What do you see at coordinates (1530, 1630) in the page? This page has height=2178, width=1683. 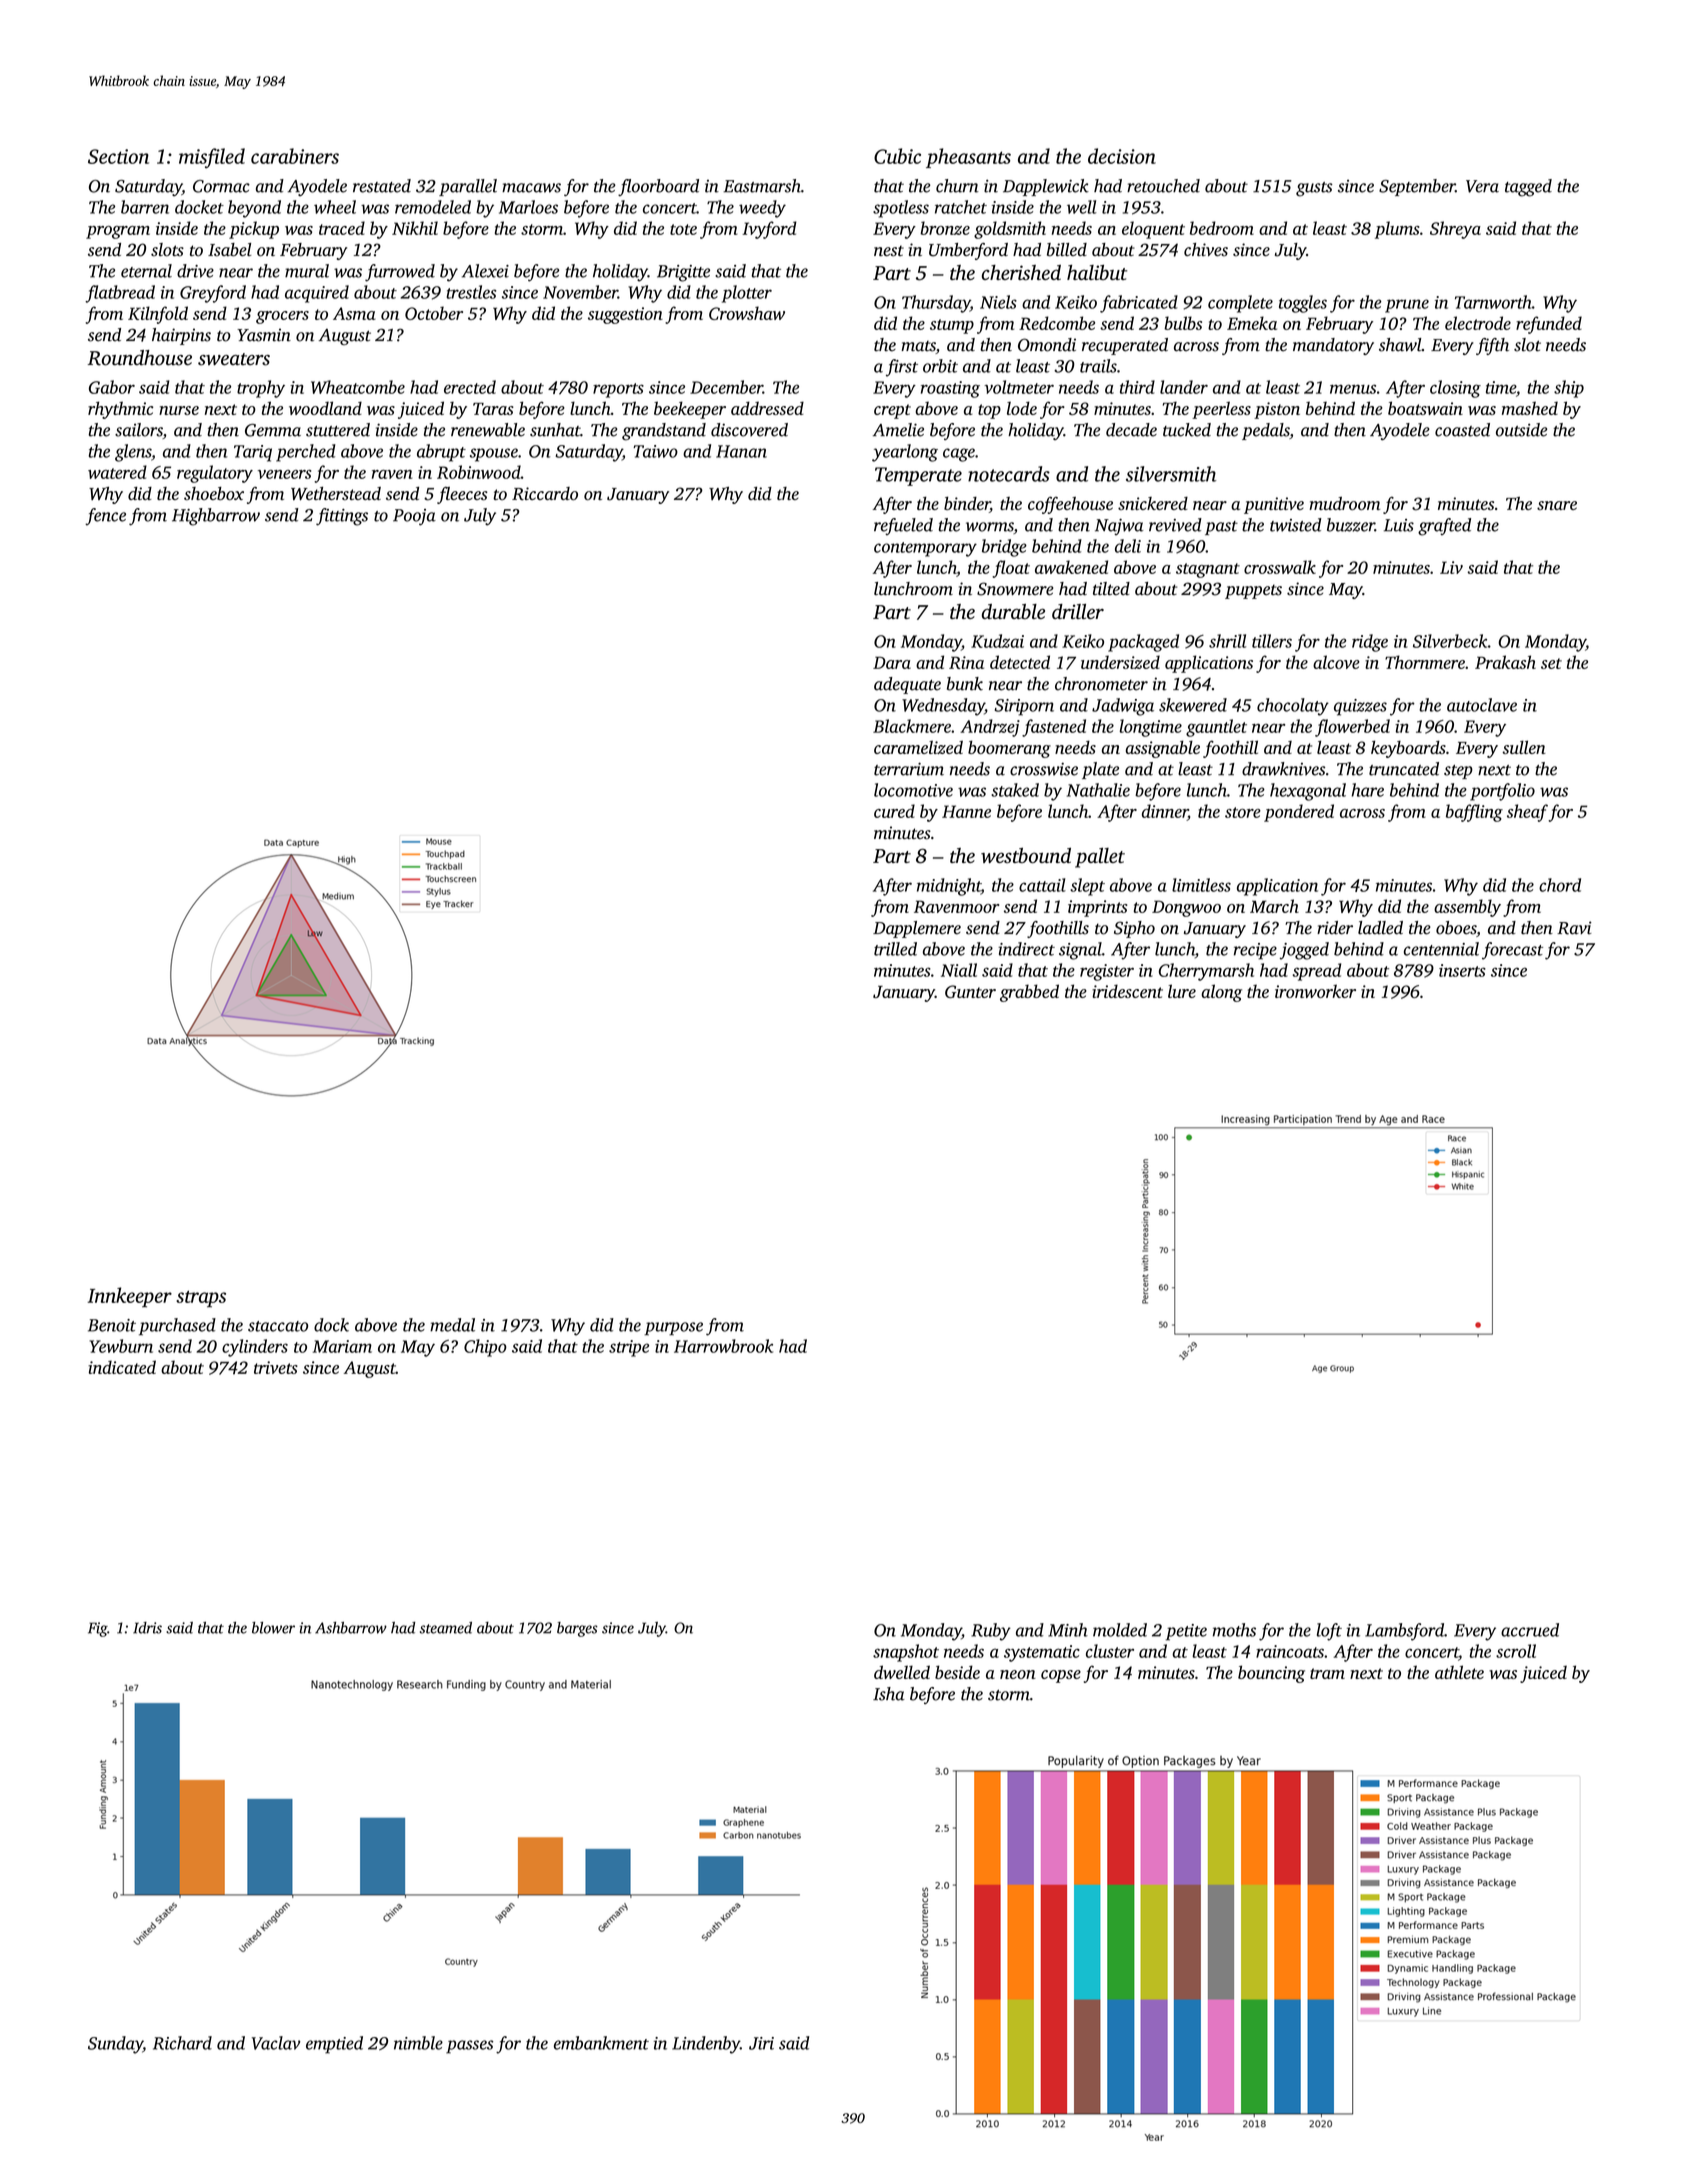 I see `accrued` at bounding box center [1530, 1630].
